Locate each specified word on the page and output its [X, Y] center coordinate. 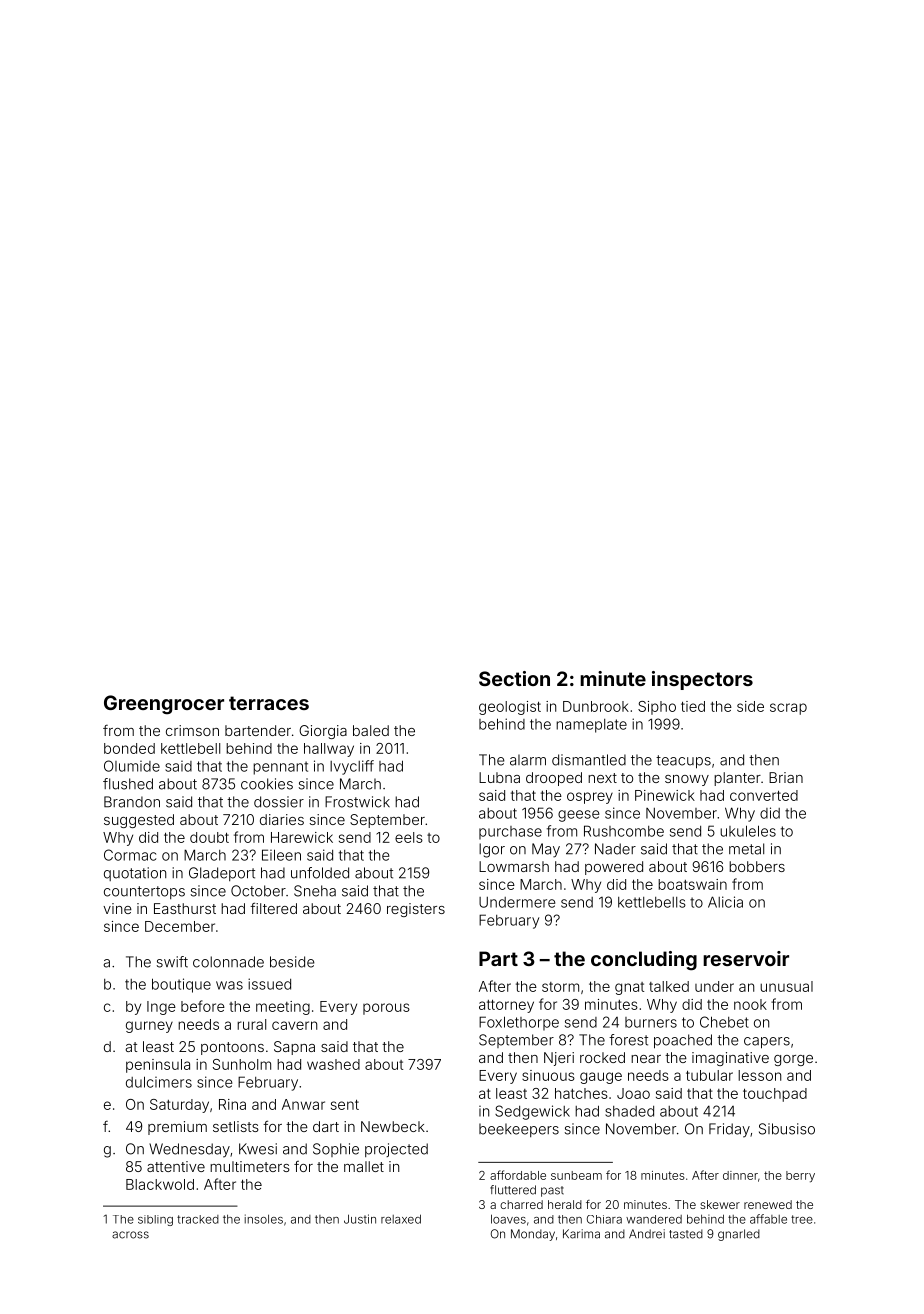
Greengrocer [164, 704]
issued [269, 984]
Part [498, 958]
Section [514, 678]
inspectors [702, 680]
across [130, 1235]
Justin [360, 1219]
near [646, 1059]
